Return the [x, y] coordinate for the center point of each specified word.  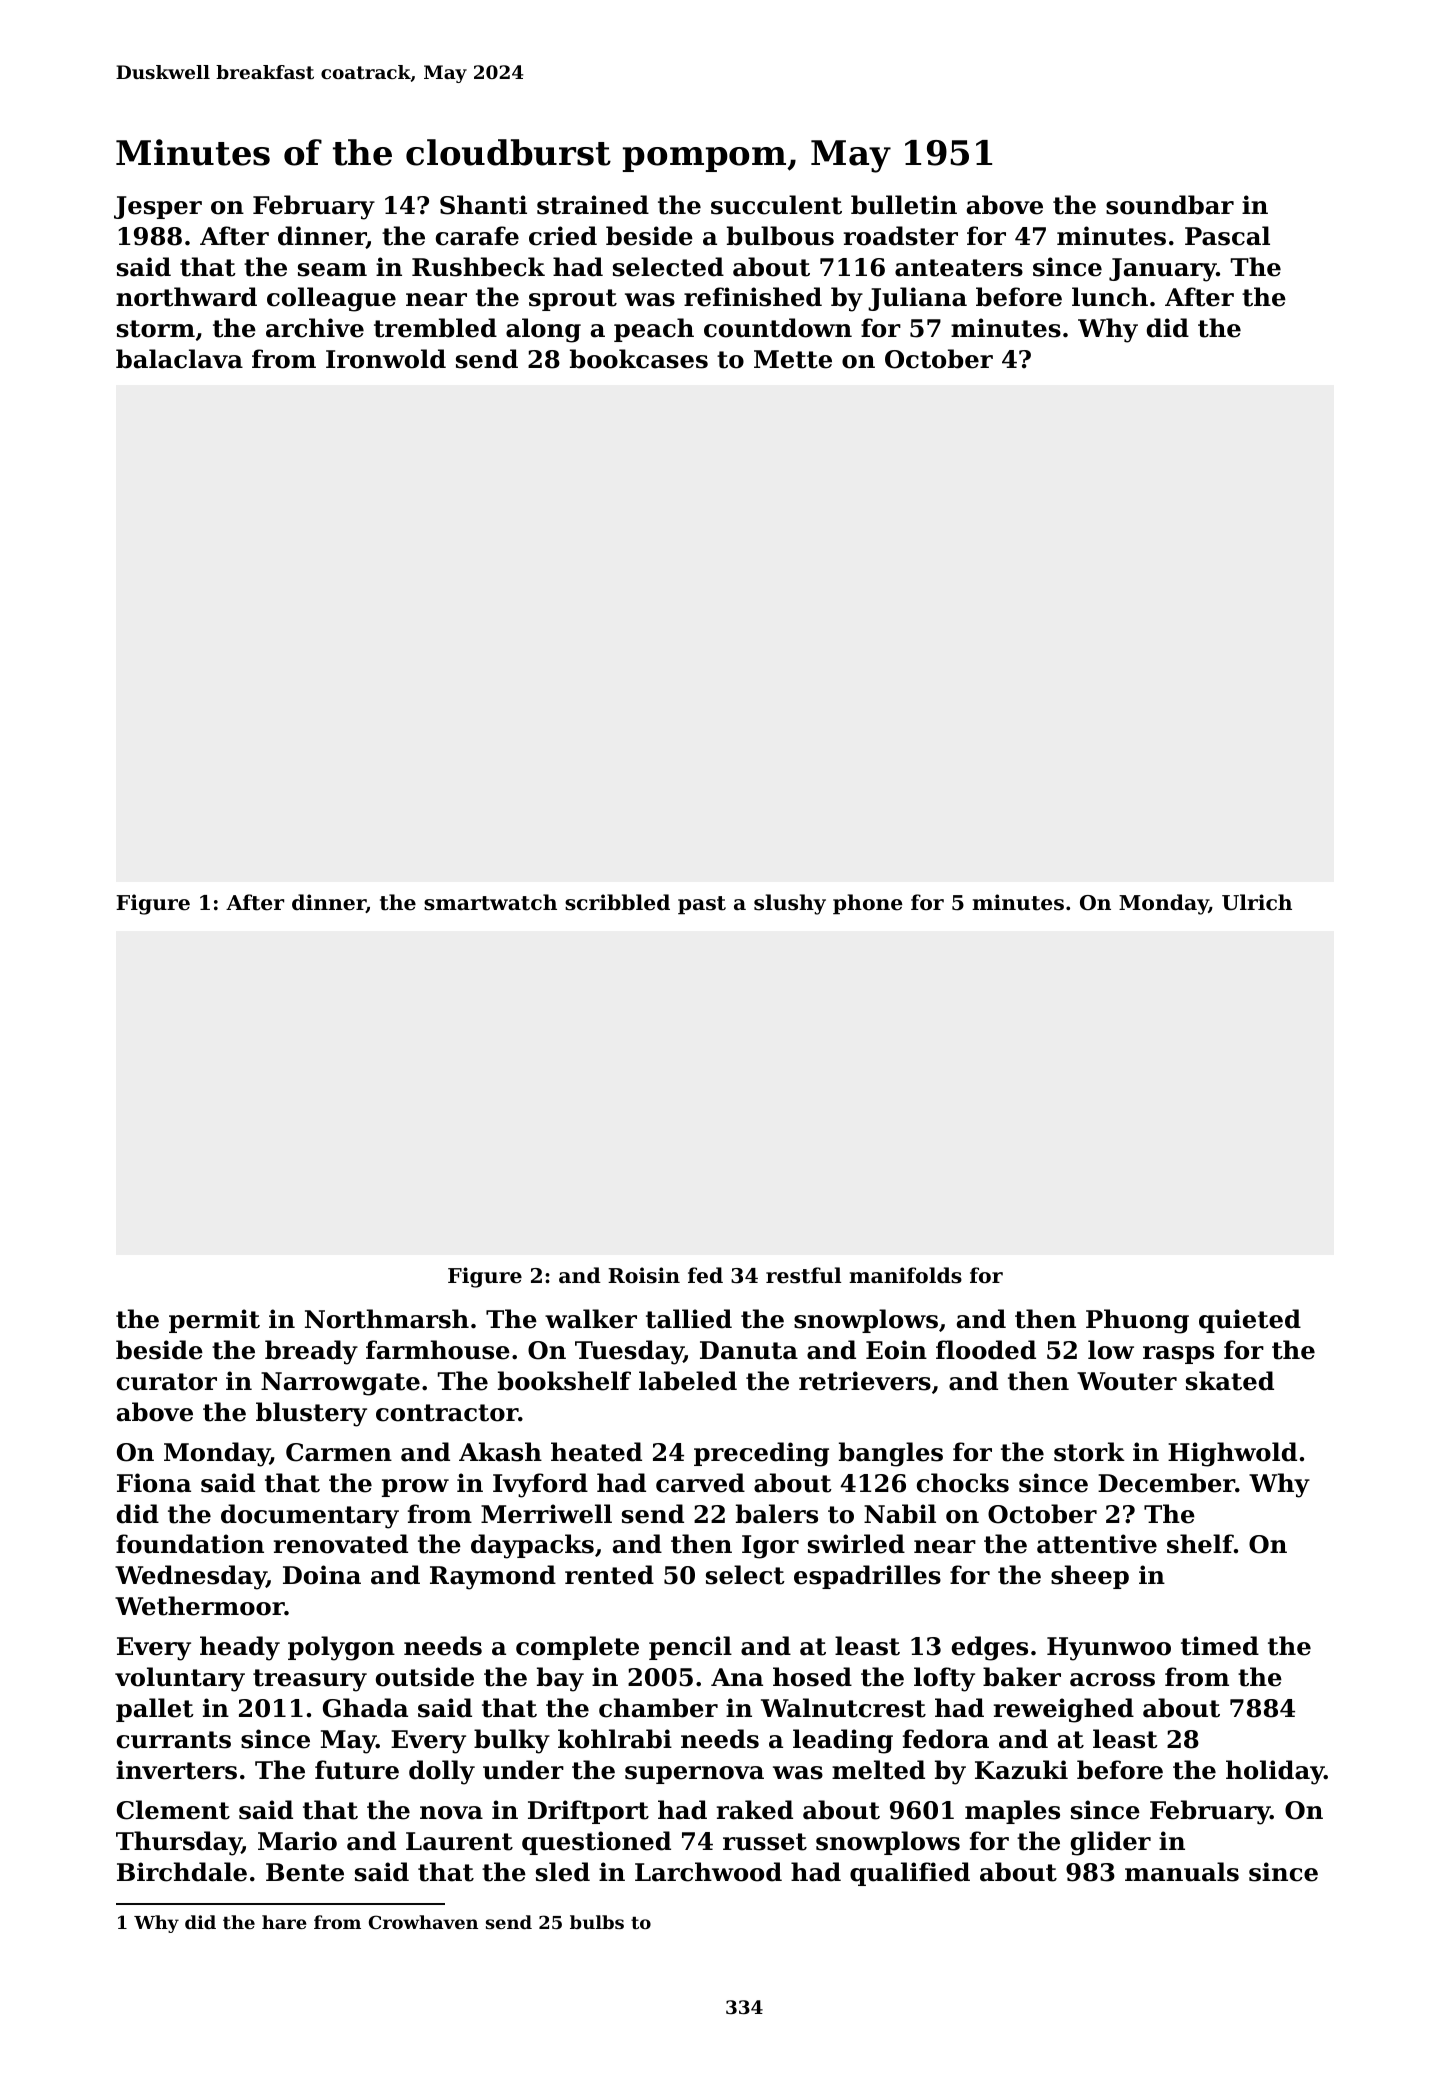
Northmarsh [387, 1319]
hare [284, 1922]
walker [591, 1319]
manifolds [905, 1275]
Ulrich [1257, 902]
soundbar [1170, 205]
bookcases [639, 359]
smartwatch [490, 902]
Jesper [158, 207]
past [702, 905]
